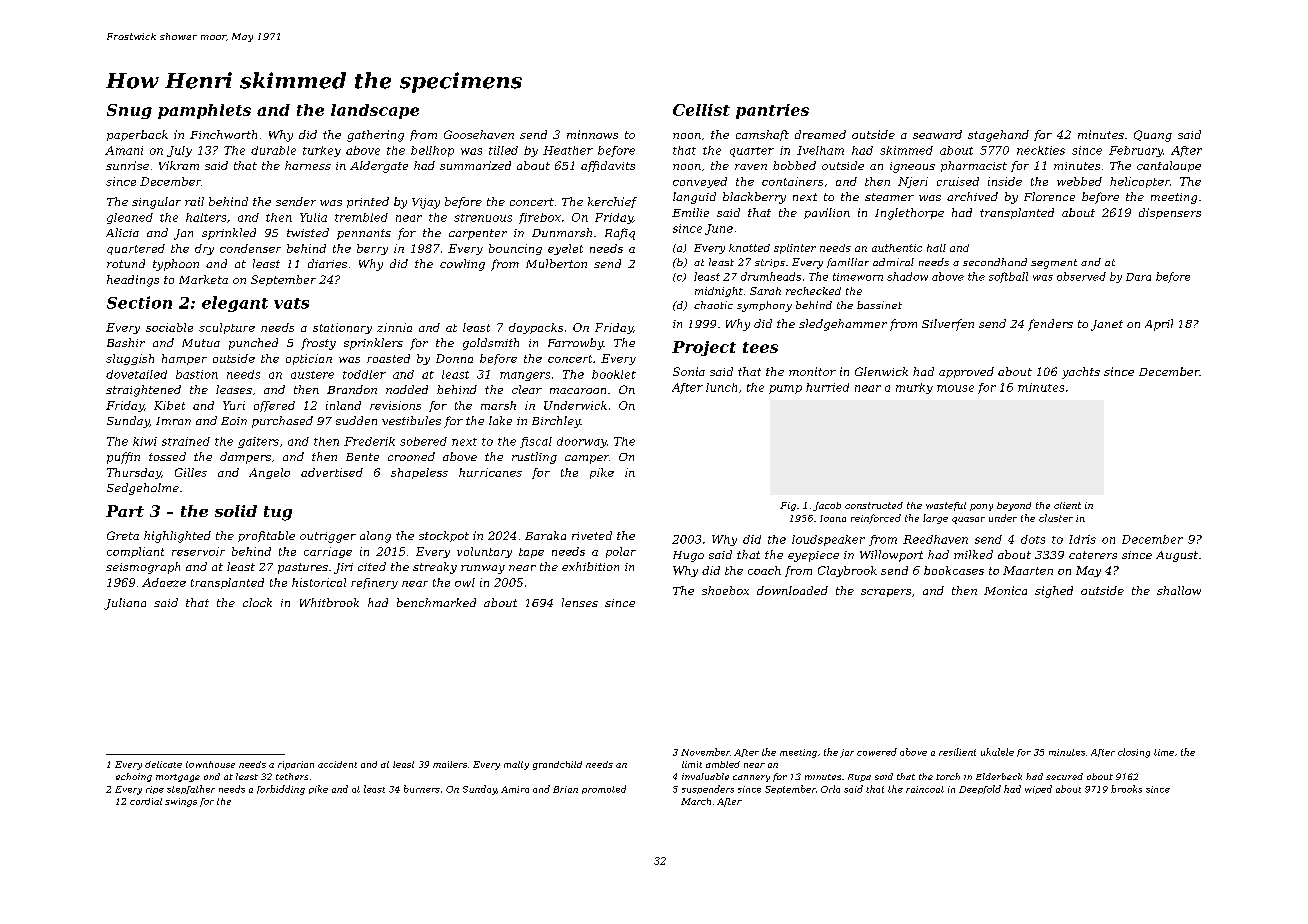 Image resolution: width=1308 pixels, height=924 pixels. I want to click on trembled, so click(361, 217).
